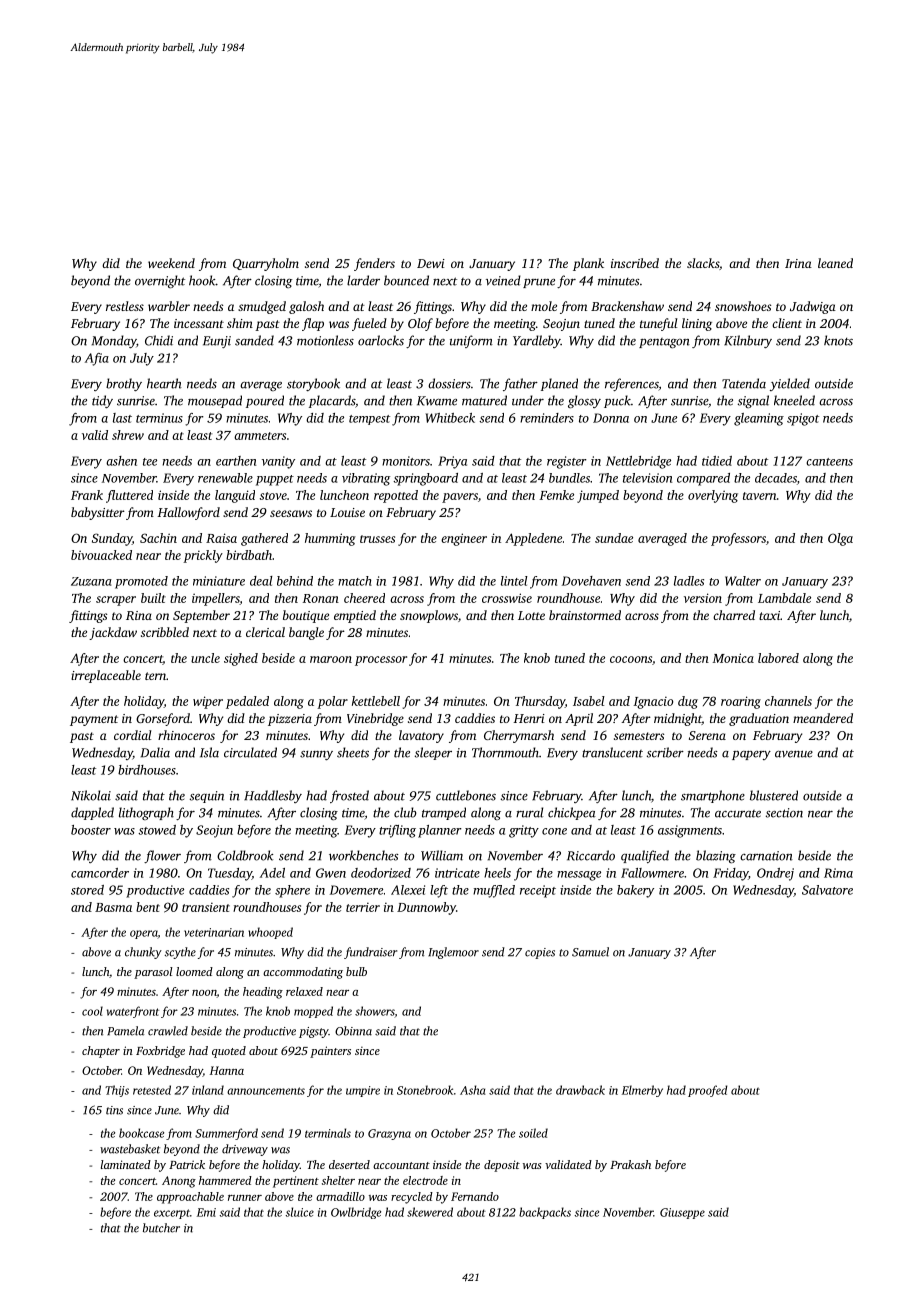  What do you see at coordinates (682, 1213) in the screenshot?
I see `Giuseppe` at bounding box center [682, 1213].
